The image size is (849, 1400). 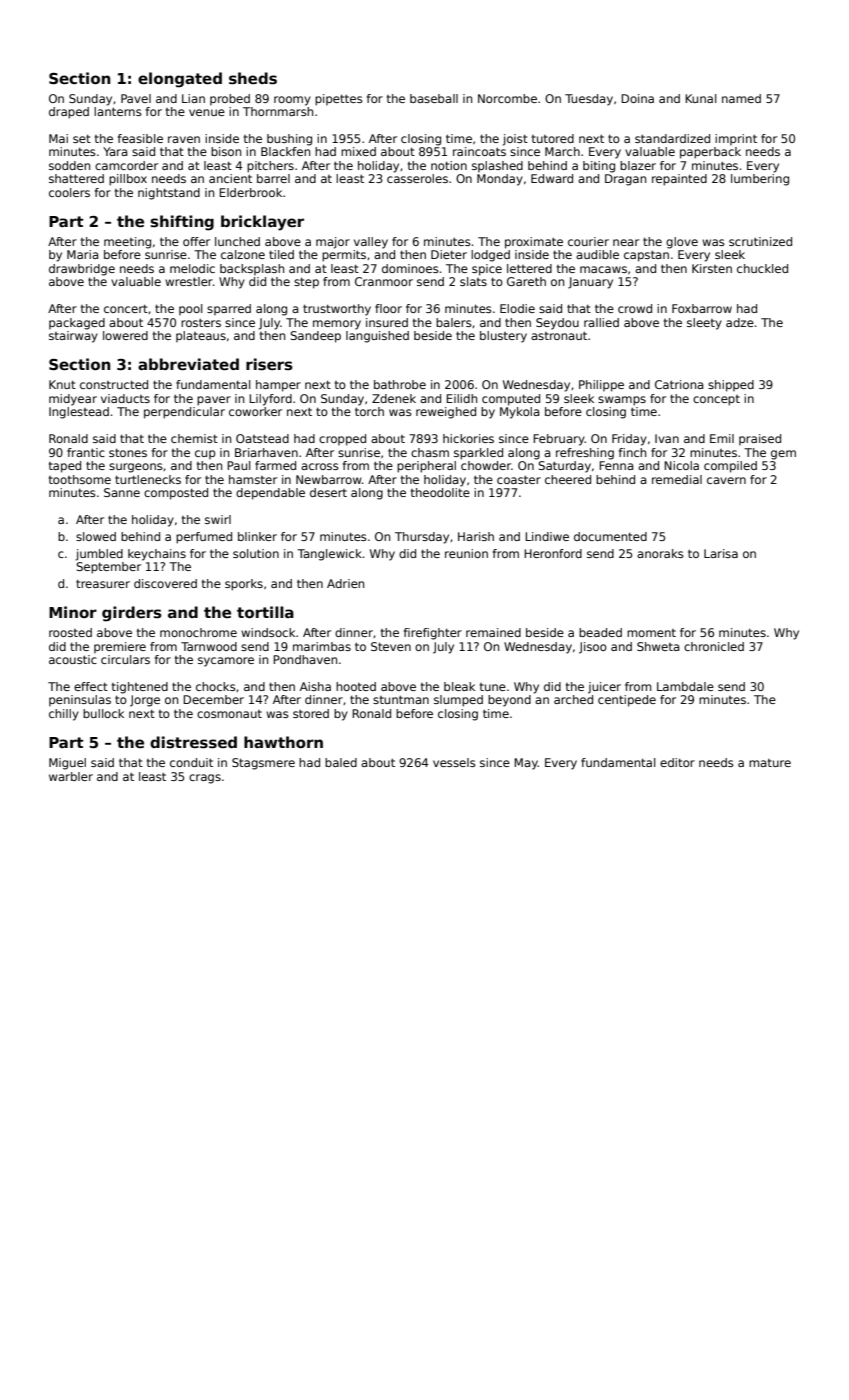 I want to click on bathrobe, so click(x=400, y=384).
